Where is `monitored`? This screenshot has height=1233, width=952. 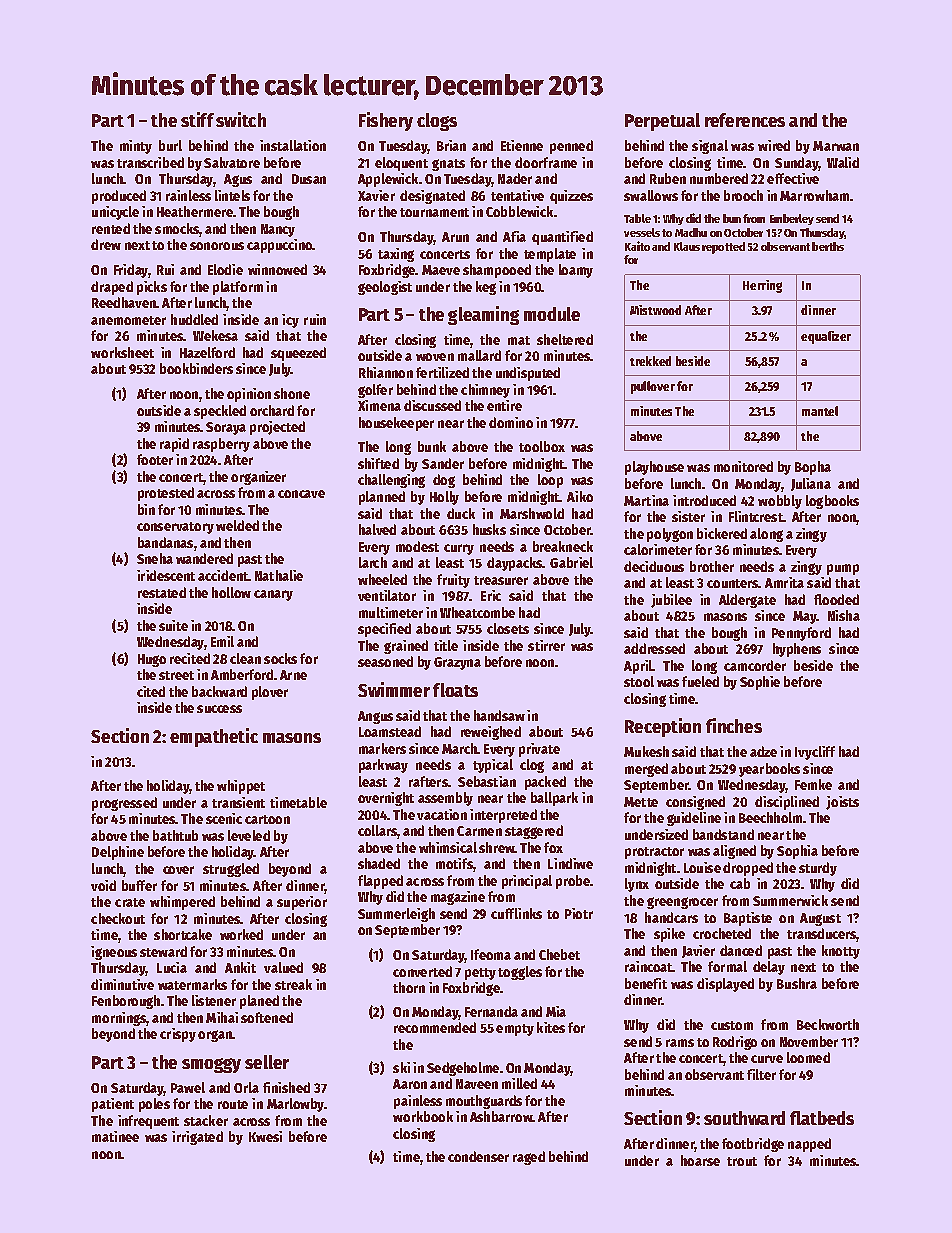 monitored is located at coordinates (743, 466).
